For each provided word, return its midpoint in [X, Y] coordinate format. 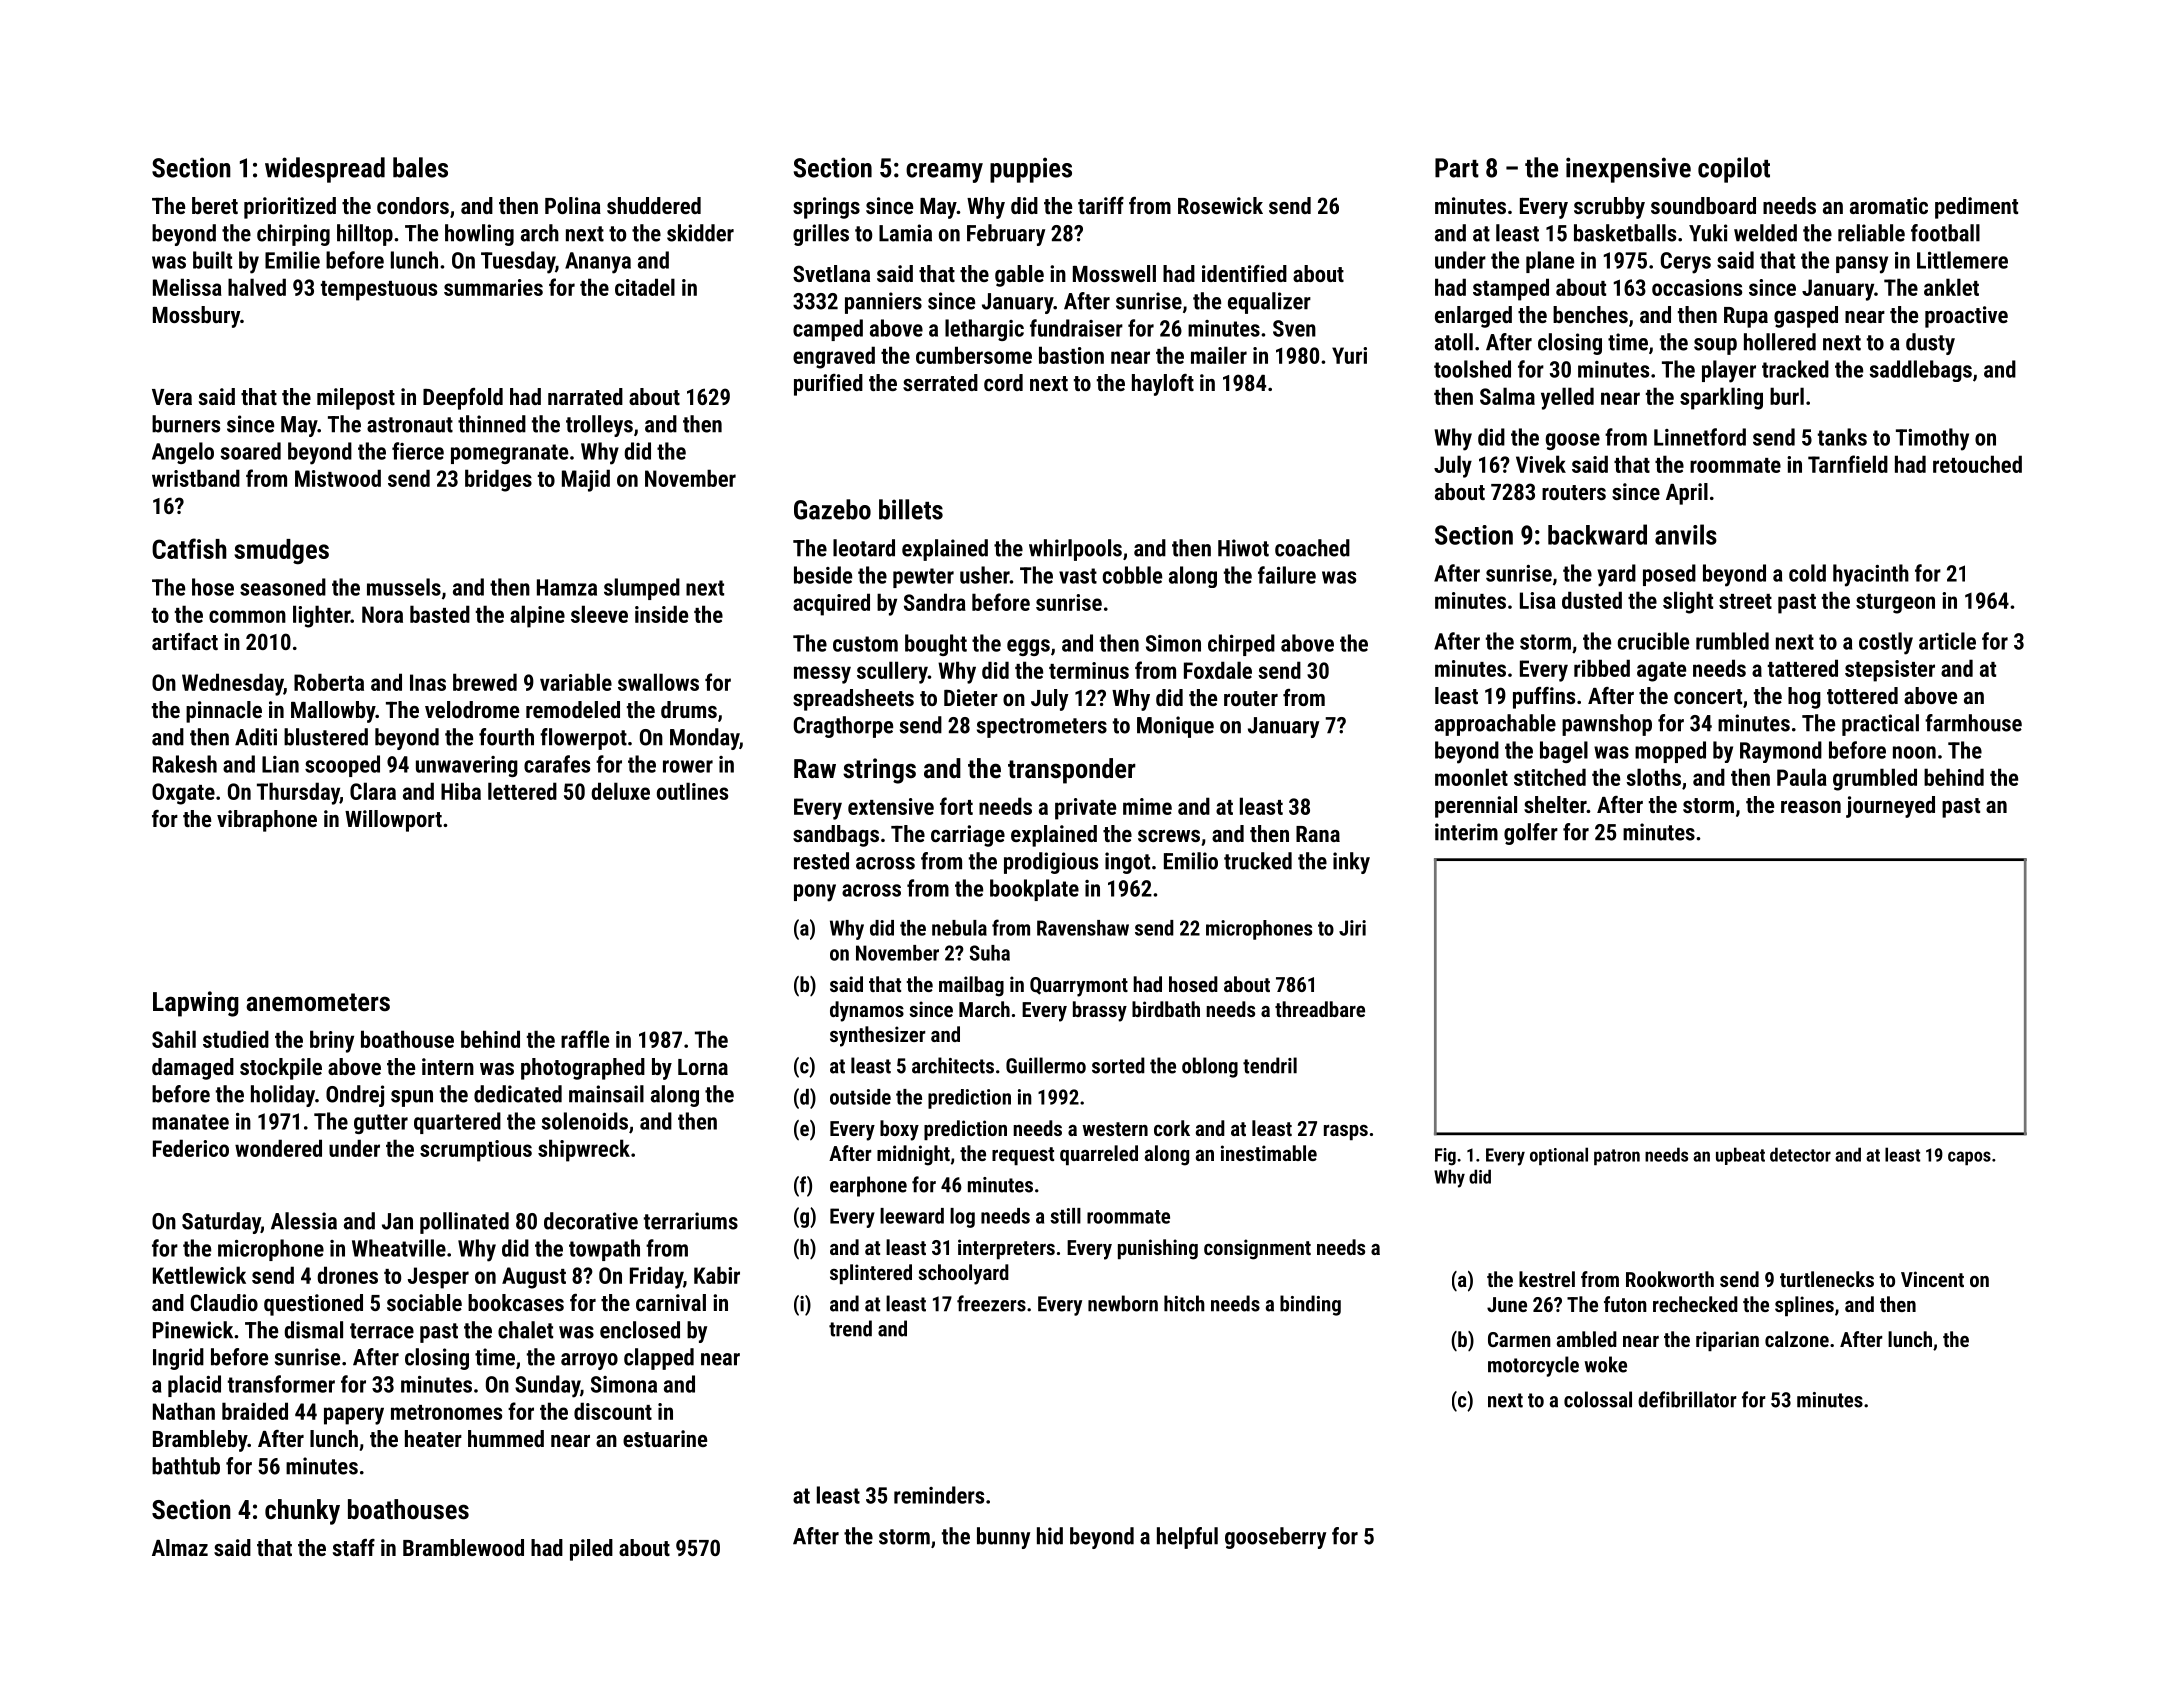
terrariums [691, 1221]
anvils [1686, 534]
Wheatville [399, 1248]
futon [1625, 1304]
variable [576, 682]
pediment [1976, 208]
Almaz [180, 1547]
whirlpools [1075, 550]
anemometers [318, 1002]
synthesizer [878, 1036]
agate [1661, 672]
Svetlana [831, 273]
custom [865, 644]
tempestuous [379, 291]
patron [1617, 1157]
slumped [642, 589]
